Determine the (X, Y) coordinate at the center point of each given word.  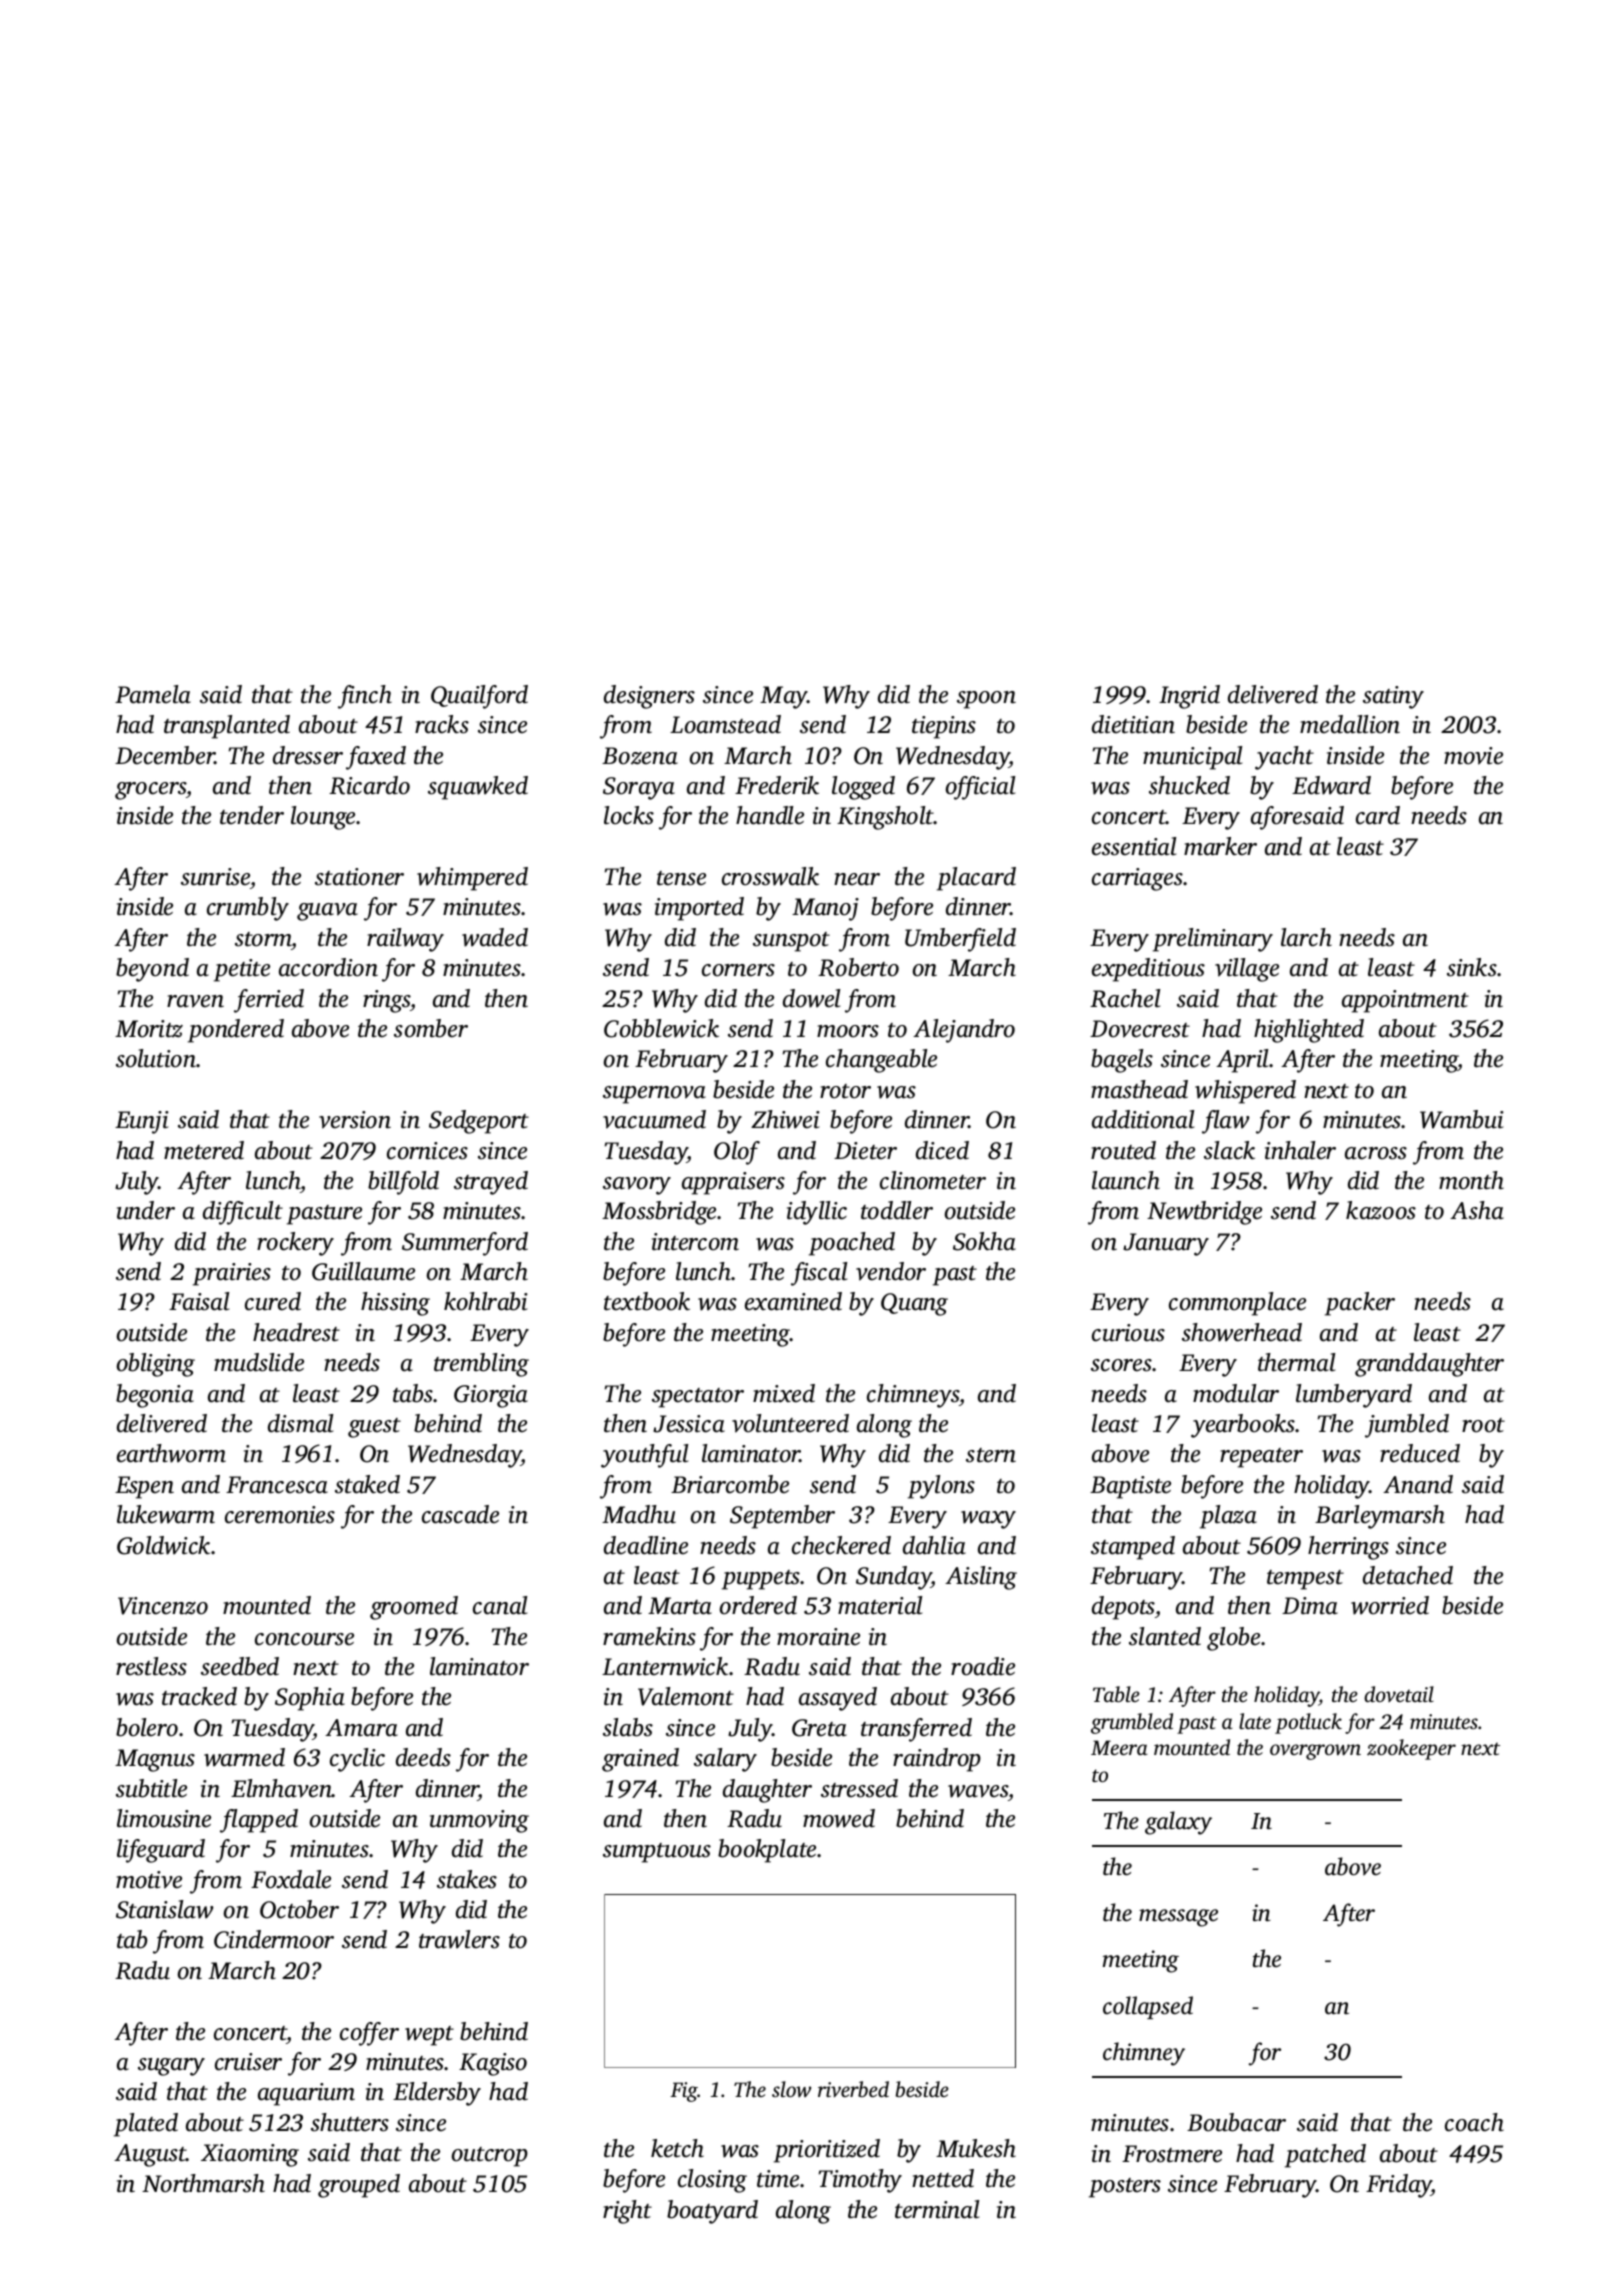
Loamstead (725, 724)
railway (405, 940)
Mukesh (976, 2148)
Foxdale (291, 1879)
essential (1134, 846)
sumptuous (657, 1853)
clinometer (933, 1180)
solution (156, 1058)
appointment (1405, 1001)
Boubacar (1236, 2122)
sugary (171, 2067)
